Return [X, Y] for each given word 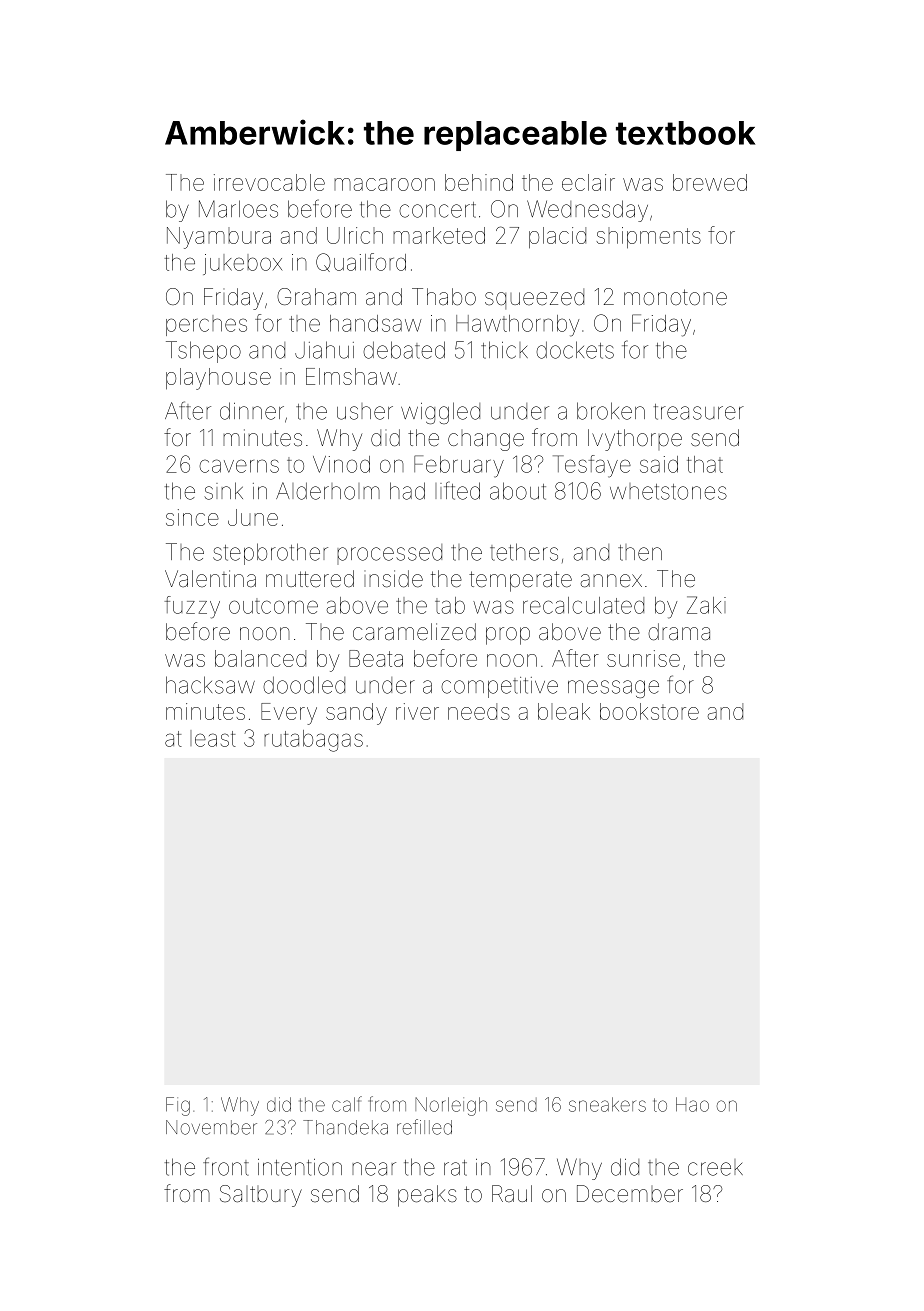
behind [479, 182]
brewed [710, 182]
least [213, 738]
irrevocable [269, 182]
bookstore [649, 711]
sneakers [607, 1104]
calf [347, 1104]
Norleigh [451, 1106]
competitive [499, 687]
